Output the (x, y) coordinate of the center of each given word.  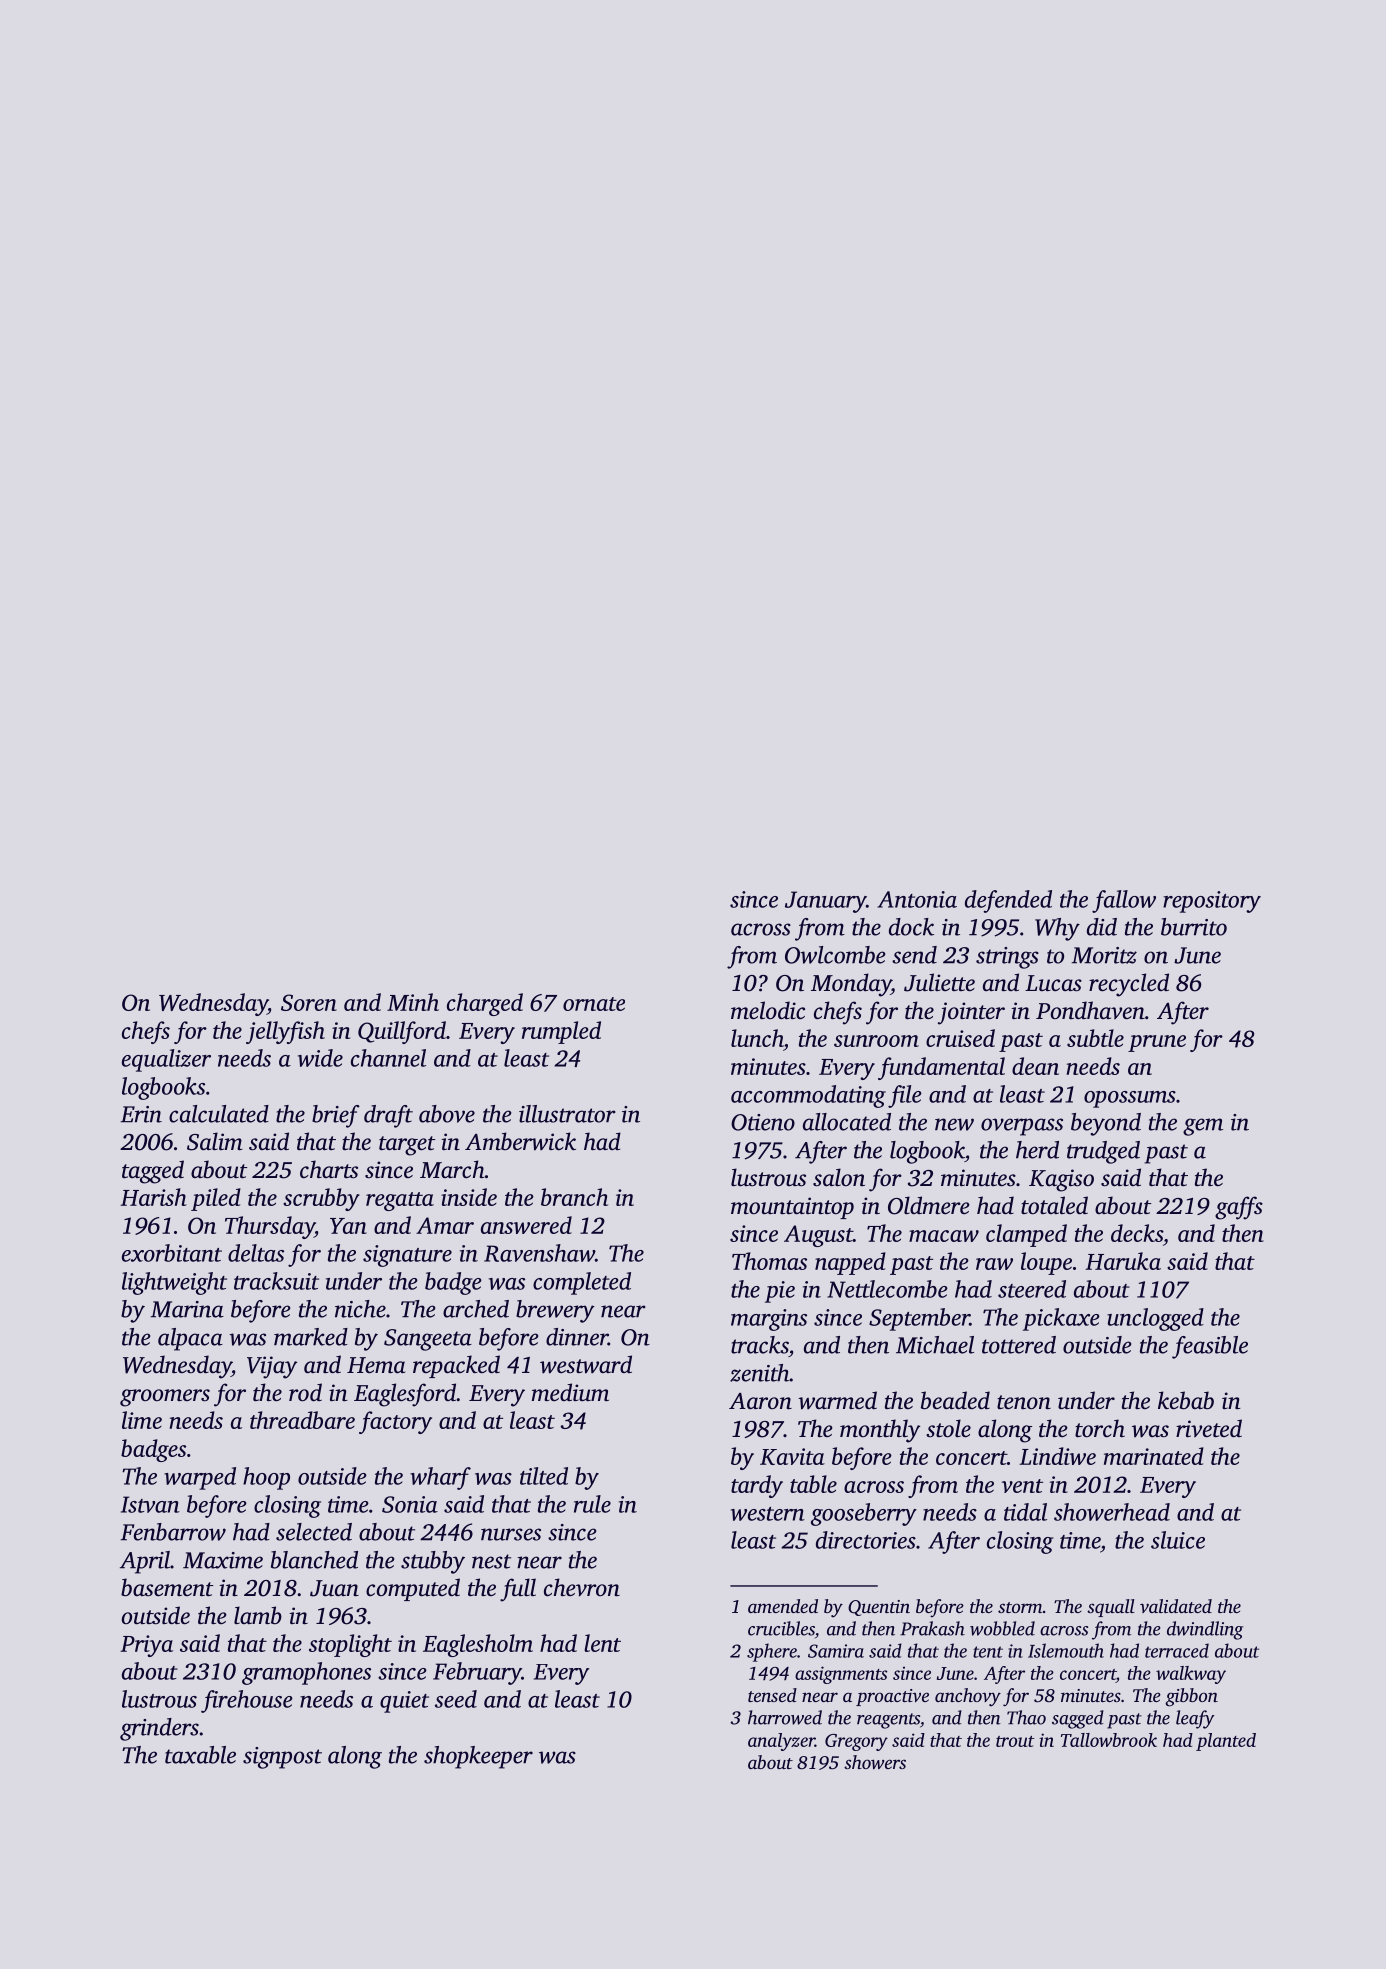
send (914, 955)
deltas (256, 1253)
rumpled (561, 1032)
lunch (757, 1038)
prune (1157, 1043)
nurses (511, 1534)
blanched (314, 1560)
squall (1111, 1608)
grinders (159, 1729)
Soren (309, 1002)
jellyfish (285, 1032)
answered (526, 1225)
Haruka (1123, 1261)
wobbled (1002, 1628)
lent (602, 1643)
